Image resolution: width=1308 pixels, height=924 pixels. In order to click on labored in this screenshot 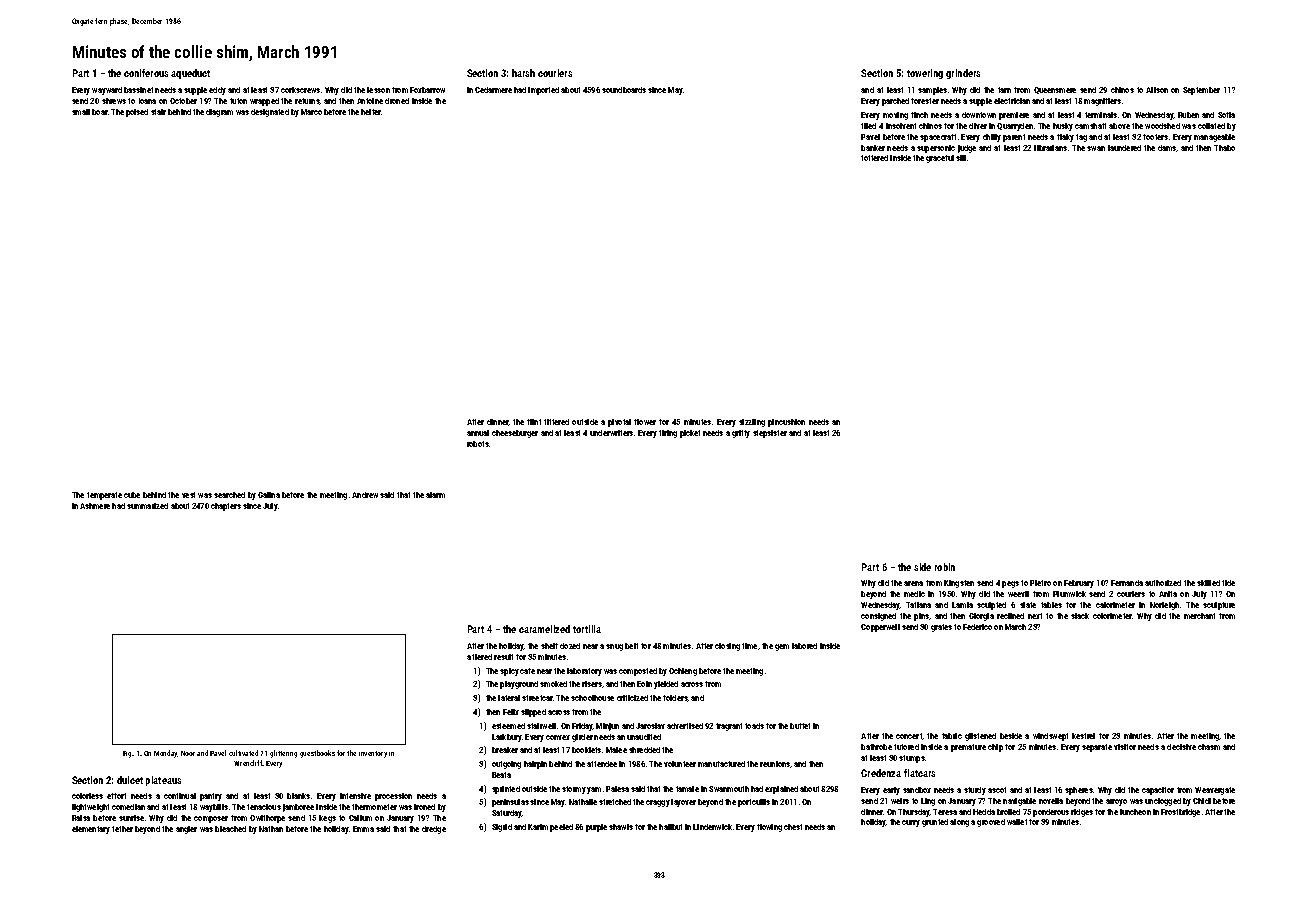, I will do `click(804, 646)`.
